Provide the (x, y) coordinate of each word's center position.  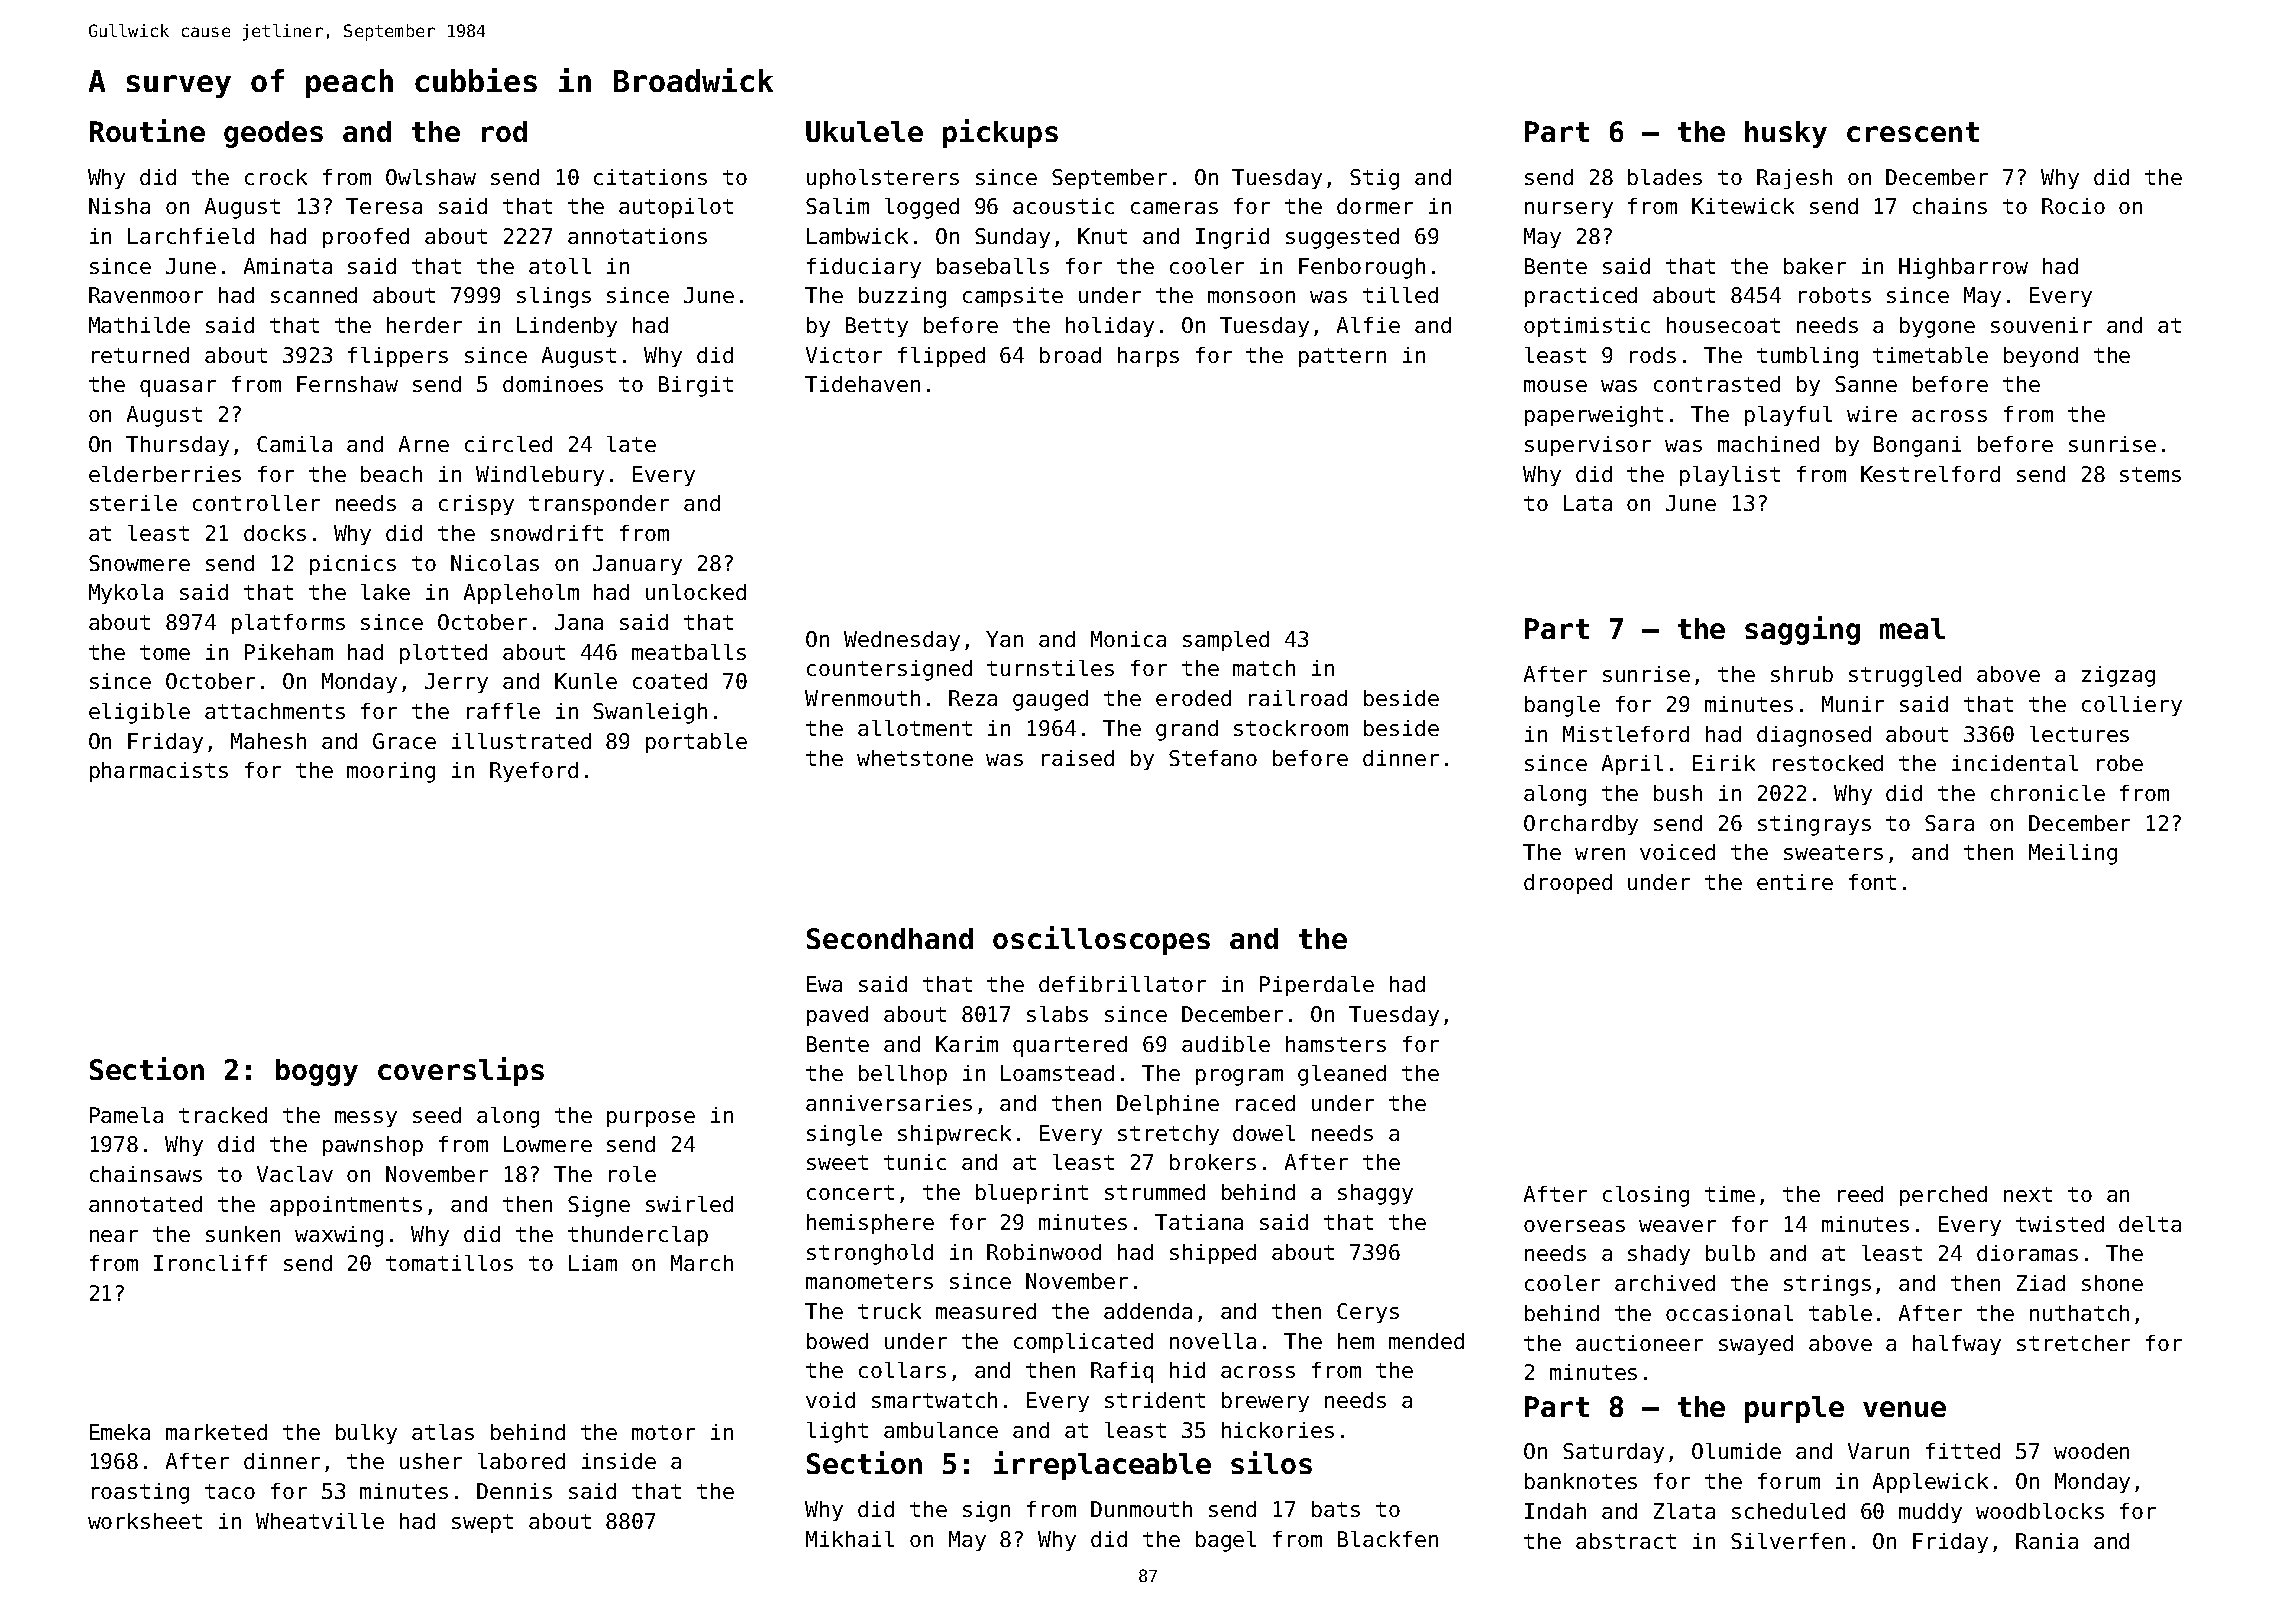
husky (1786, 134)
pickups (1000, 133)
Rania (2047, 1541)
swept (482, 1523)
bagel (1226, 1541)
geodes (273, 134)
